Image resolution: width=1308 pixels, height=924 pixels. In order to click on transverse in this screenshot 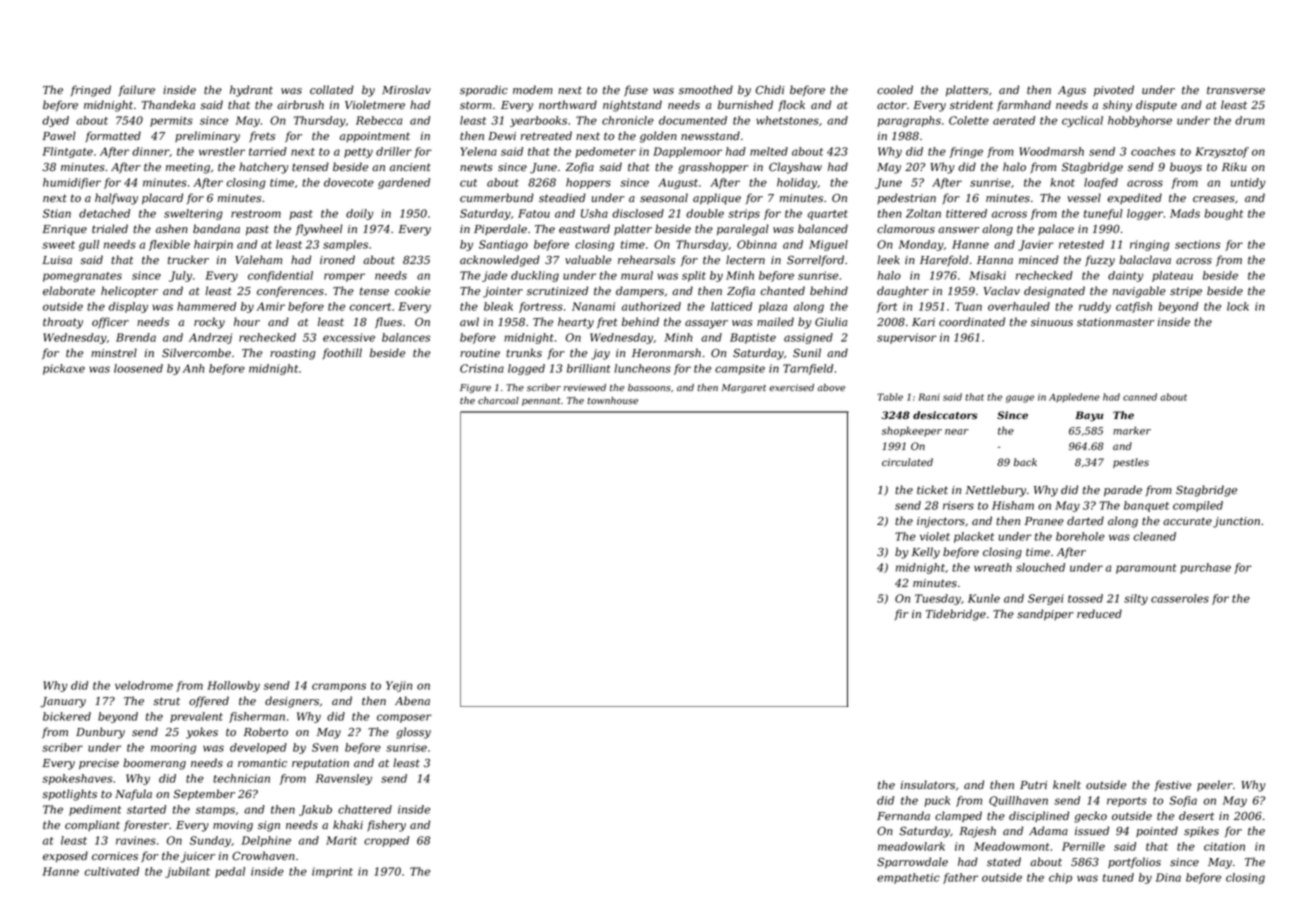, I will do `click(1236, 90)`.
